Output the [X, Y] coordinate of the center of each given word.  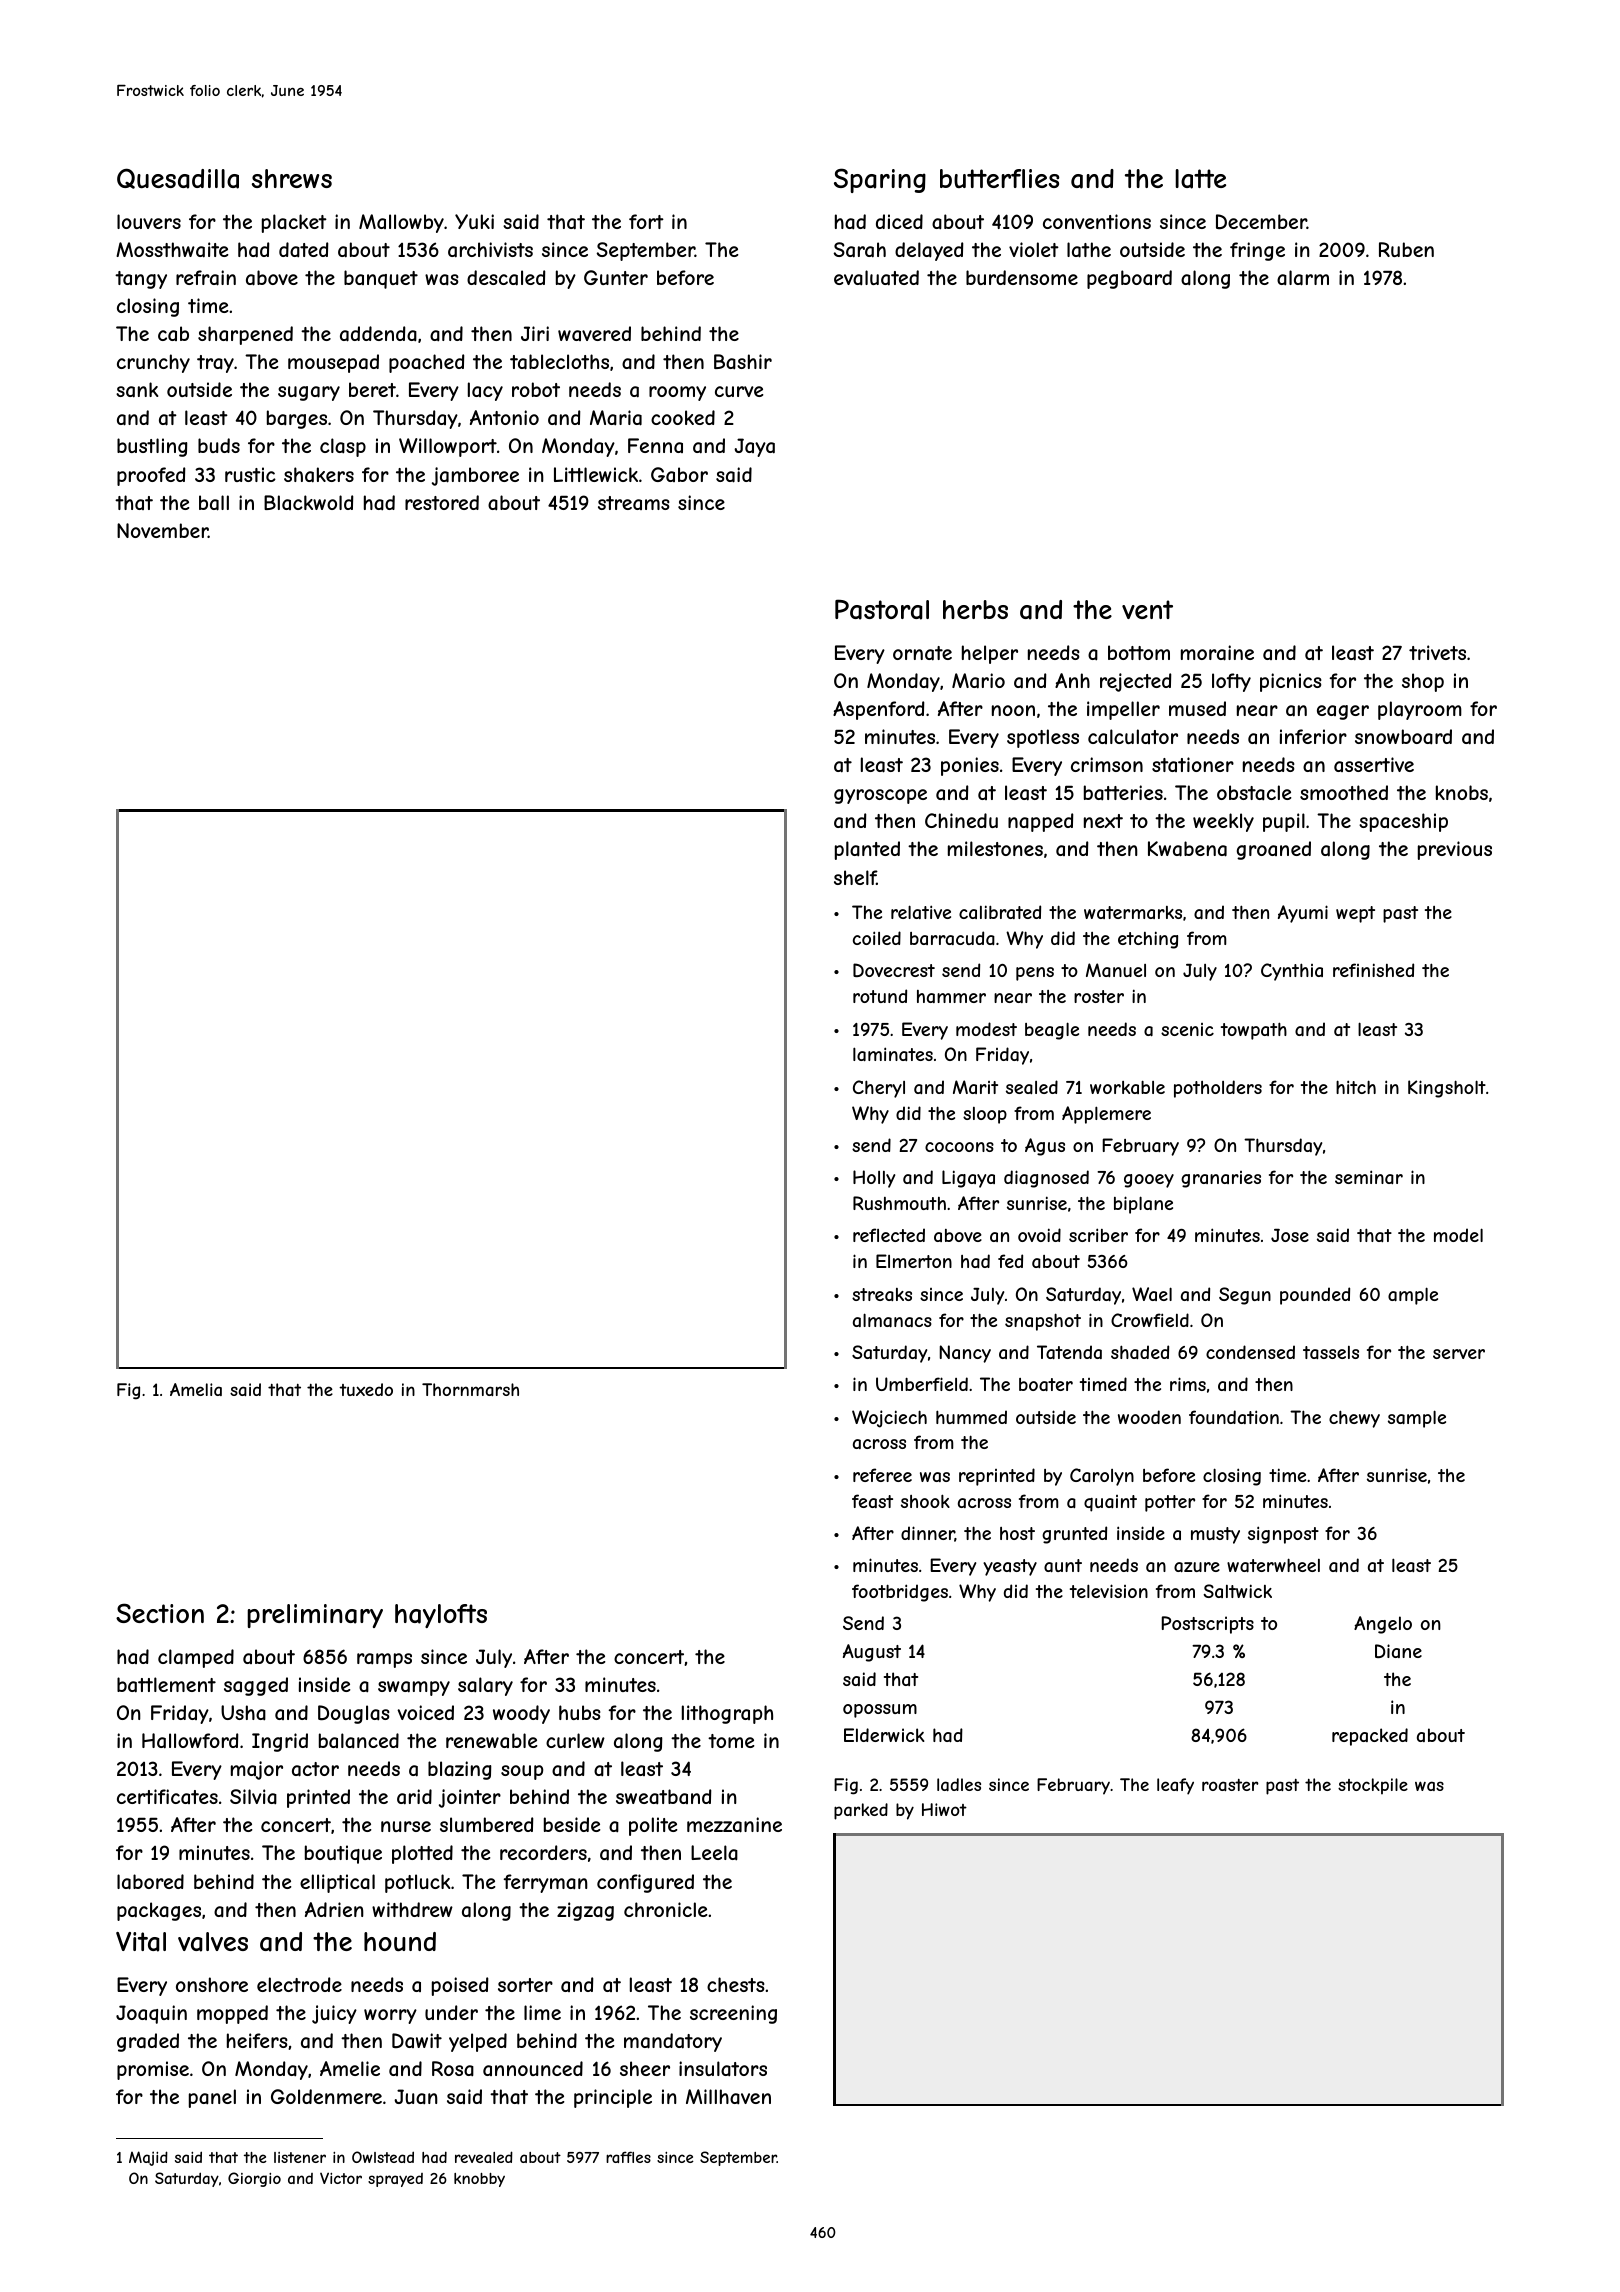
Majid [148, 2158]
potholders [1218, 1089]
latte [1200, 179]
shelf [855, 877]
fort [646, 221]
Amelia [196, 1389]
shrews [292, 178]
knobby [479, 2180]
